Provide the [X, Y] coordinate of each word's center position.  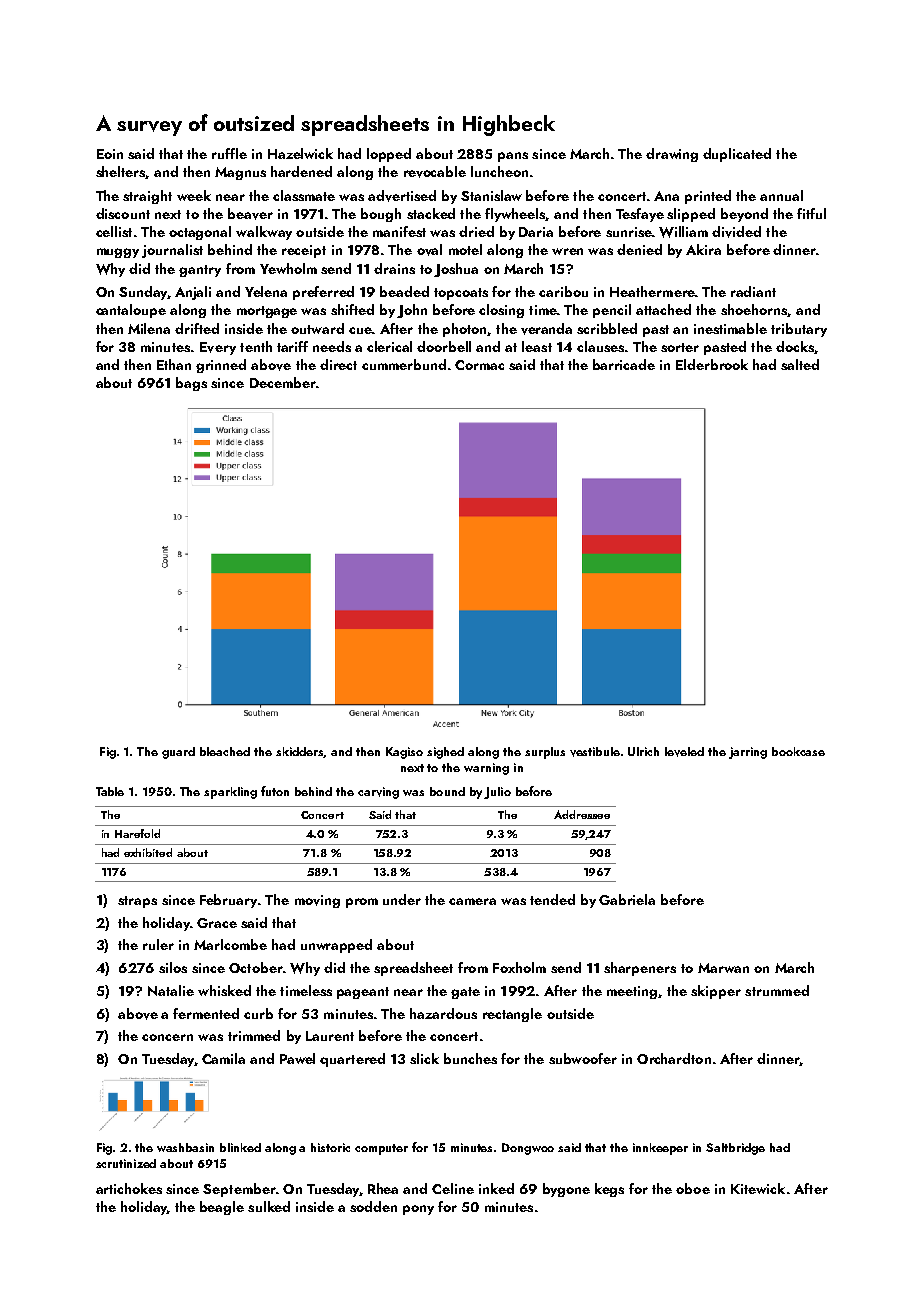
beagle [222, 1208]
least [537, 346]
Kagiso [404, 753]
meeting [632, 992]
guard [178, 753]
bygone [566, 1190]
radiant [753, 291]
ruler [158, 944]
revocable [435, 172]
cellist [114, 231]
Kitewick [758, 1188]
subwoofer [583, 1058]
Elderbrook [712, 364]
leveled [684, 752]
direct [338, 364]
